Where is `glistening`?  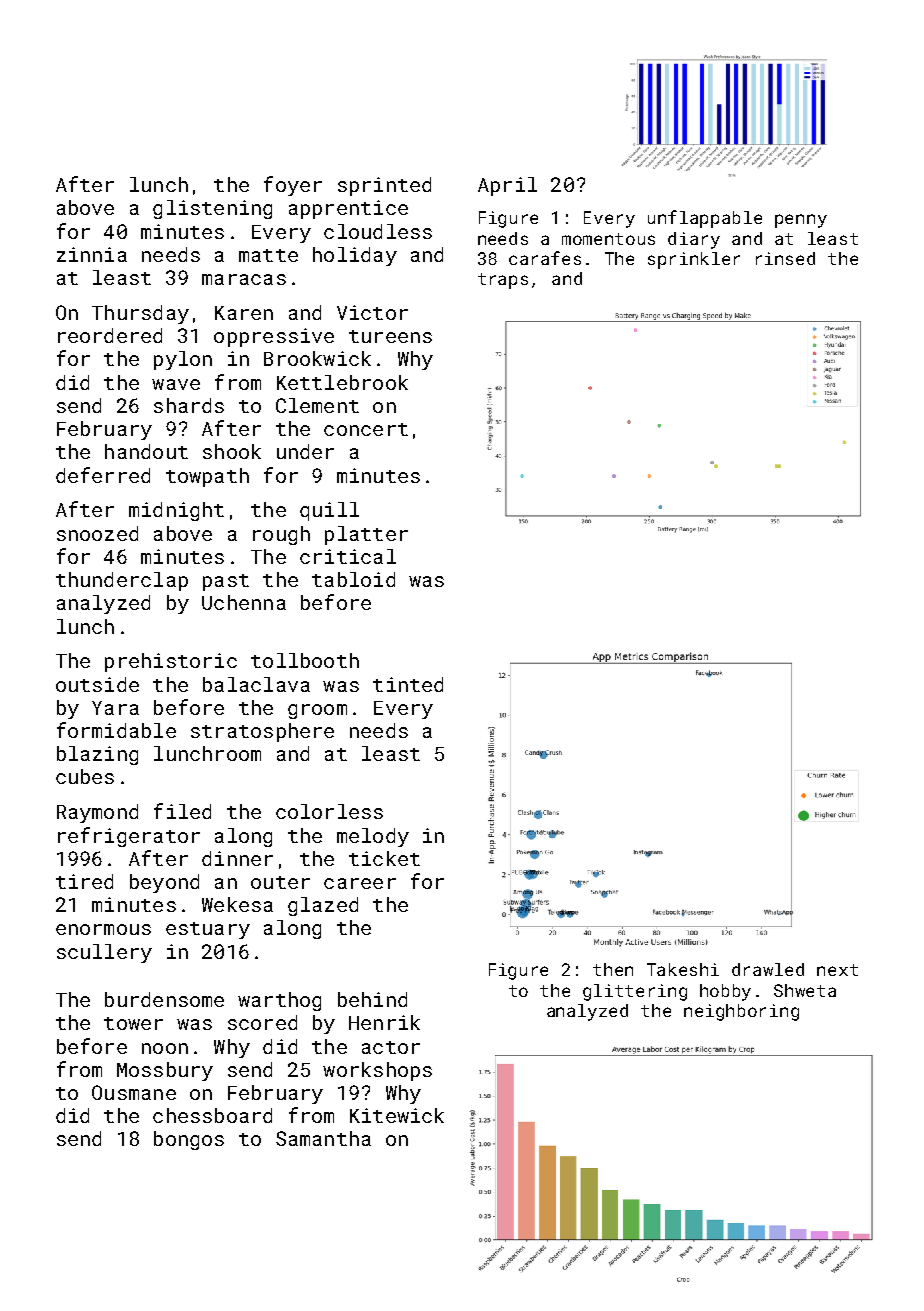
glistening is located at coordinates (212, 209).
